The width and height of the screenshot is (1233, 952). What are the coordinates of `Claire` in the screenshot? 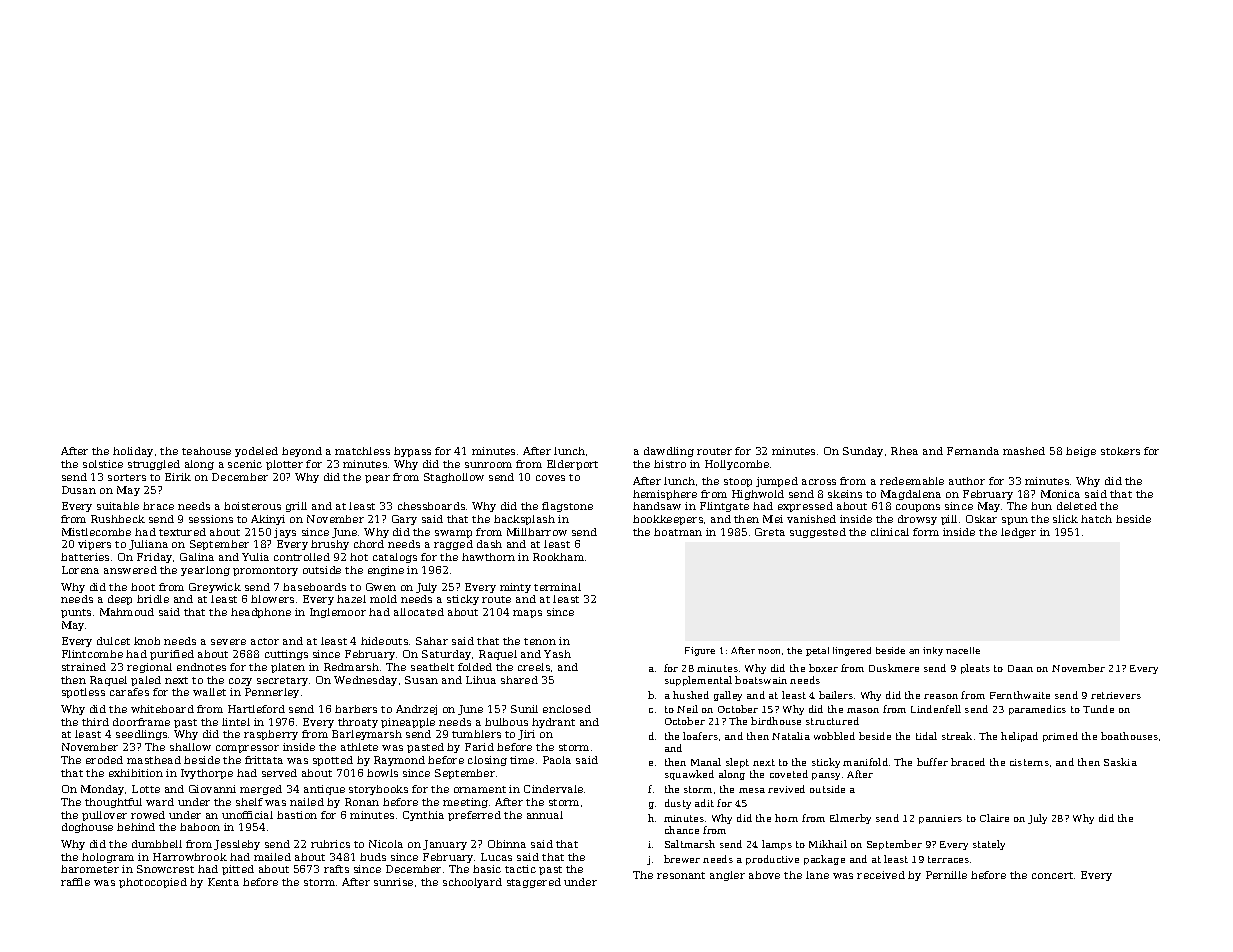 It's located at (994, 818).
